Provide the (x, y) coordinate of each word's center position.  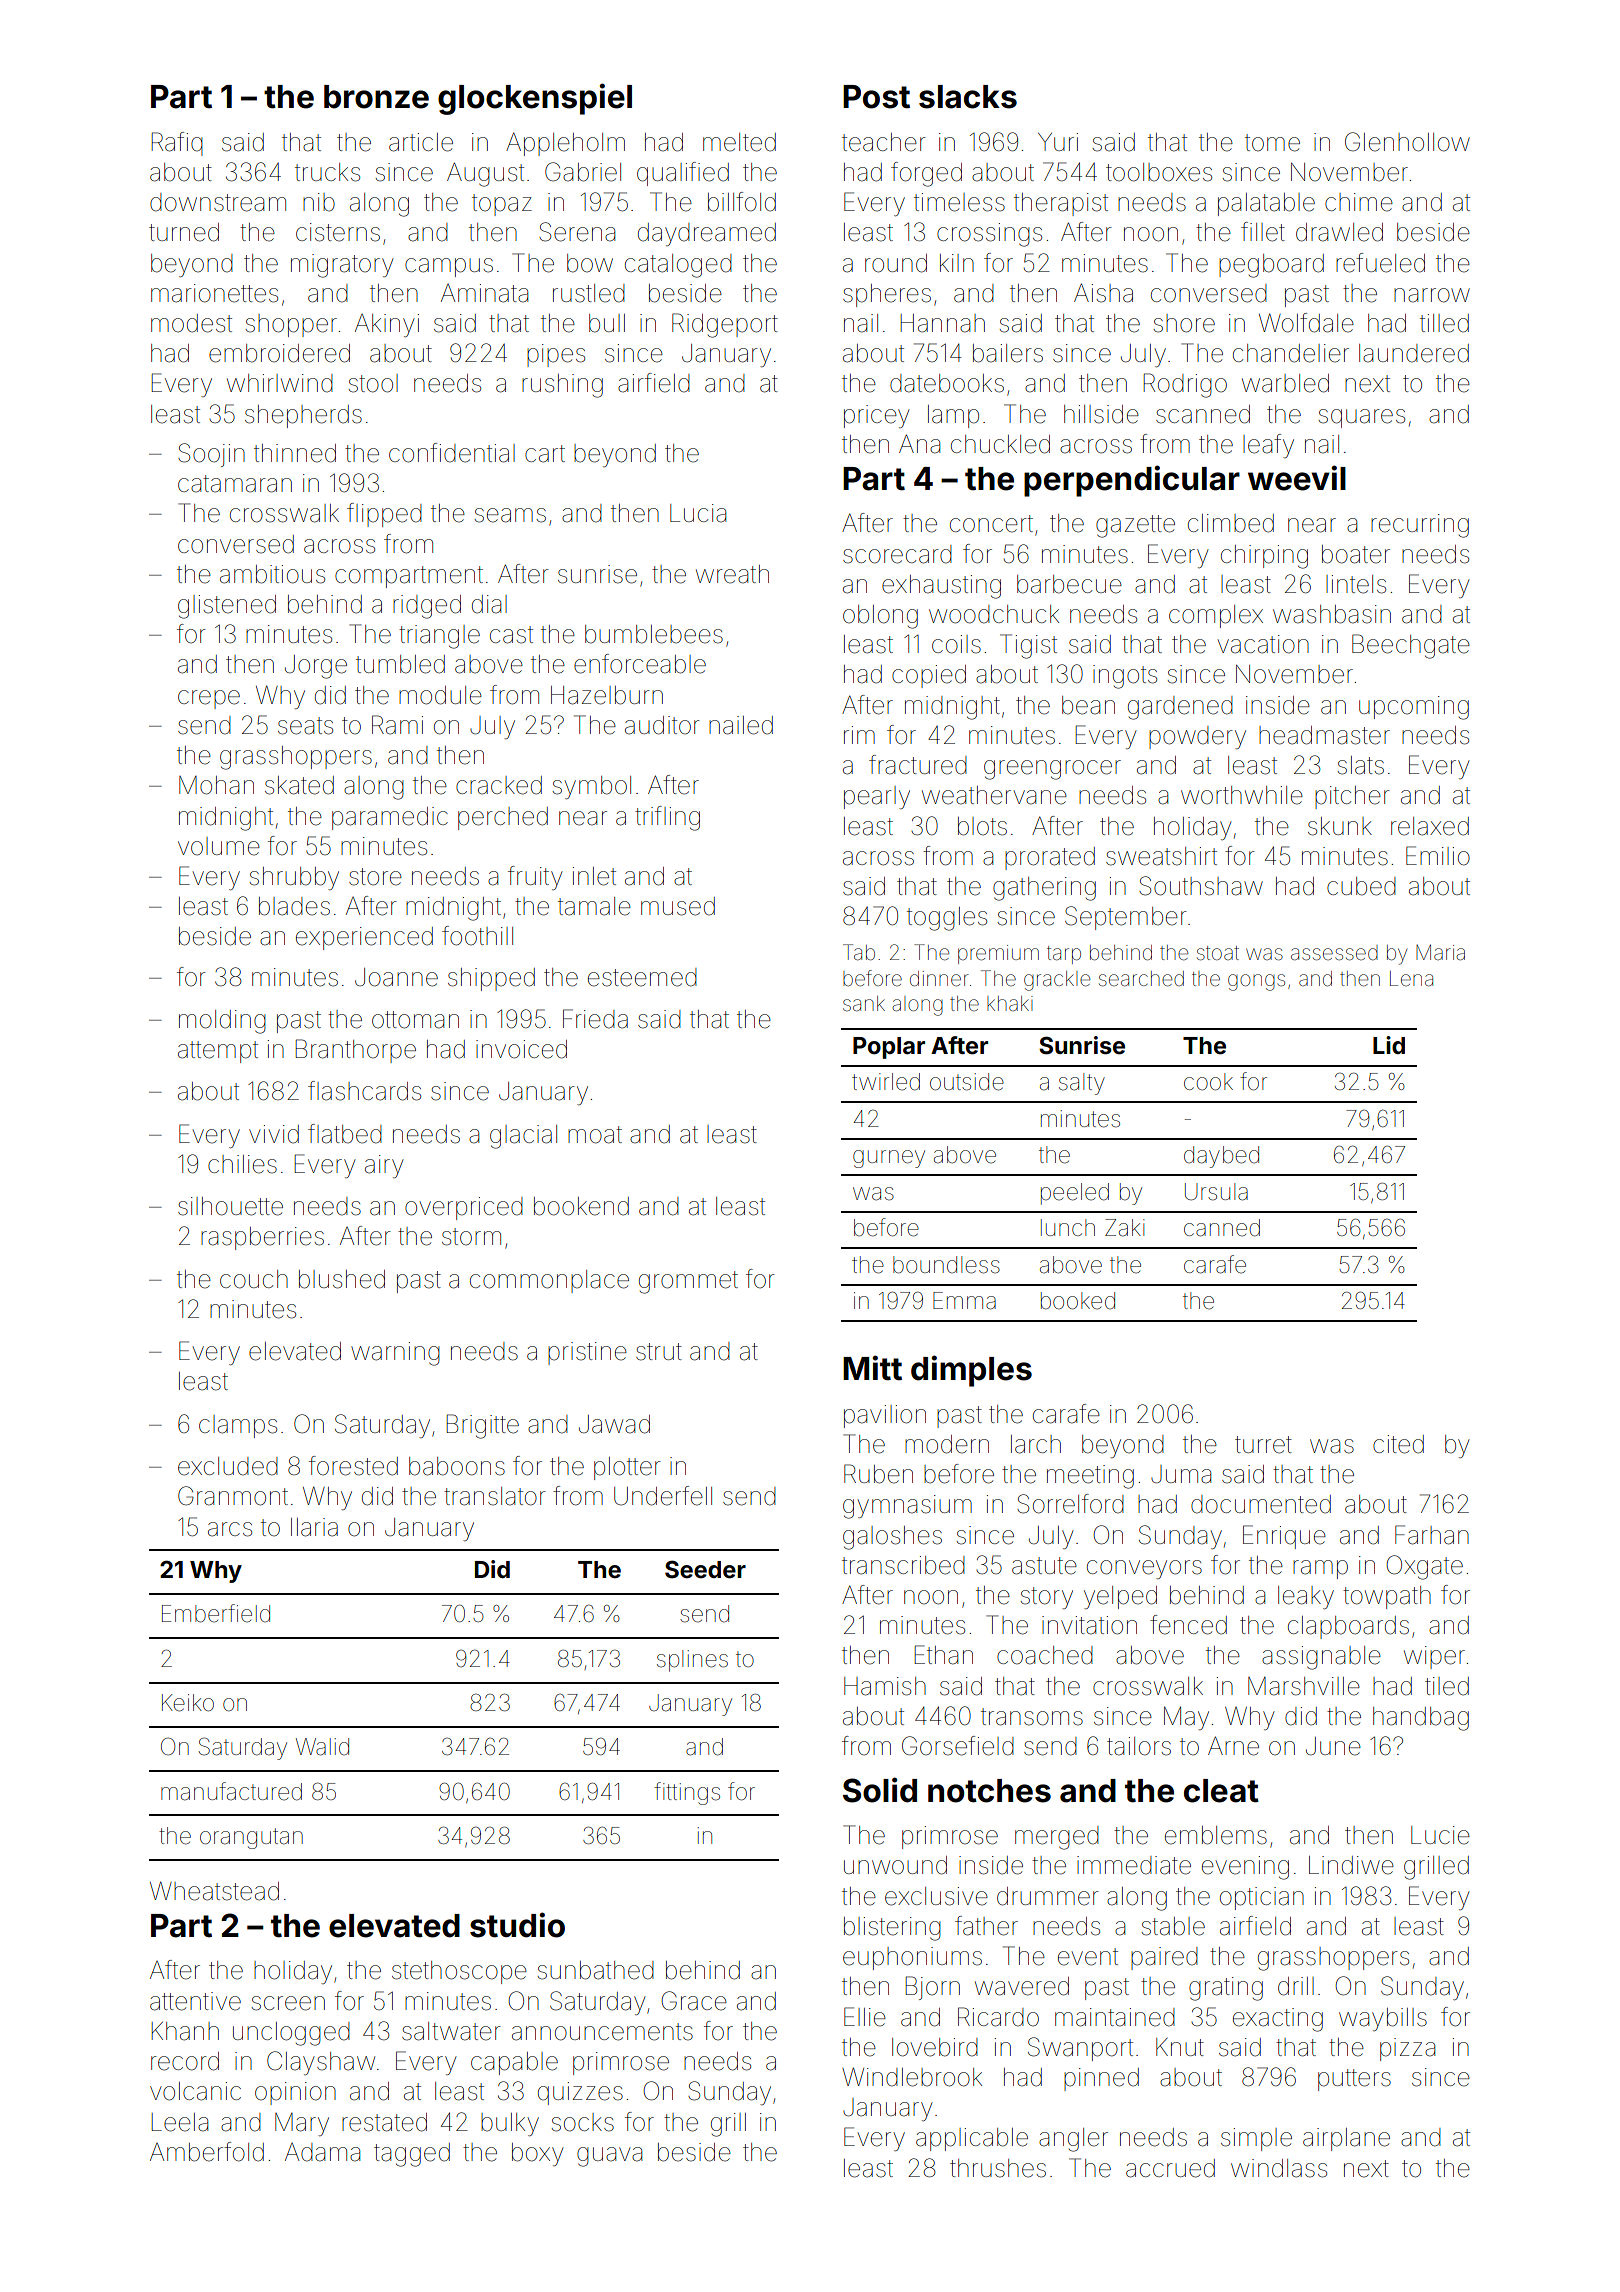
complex (1216, 616)
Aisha (1103, 293)
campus (449, 267)
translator (495, 1496)
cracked (499, 785)
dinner (939, 979)
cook (1208, 1082)
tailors (1139, 1746)
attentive (195, 2001)
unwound (895, 1865)
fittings (687, 1793)
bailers (1008, 353)
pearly (877, 797)
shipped (491, 979)
